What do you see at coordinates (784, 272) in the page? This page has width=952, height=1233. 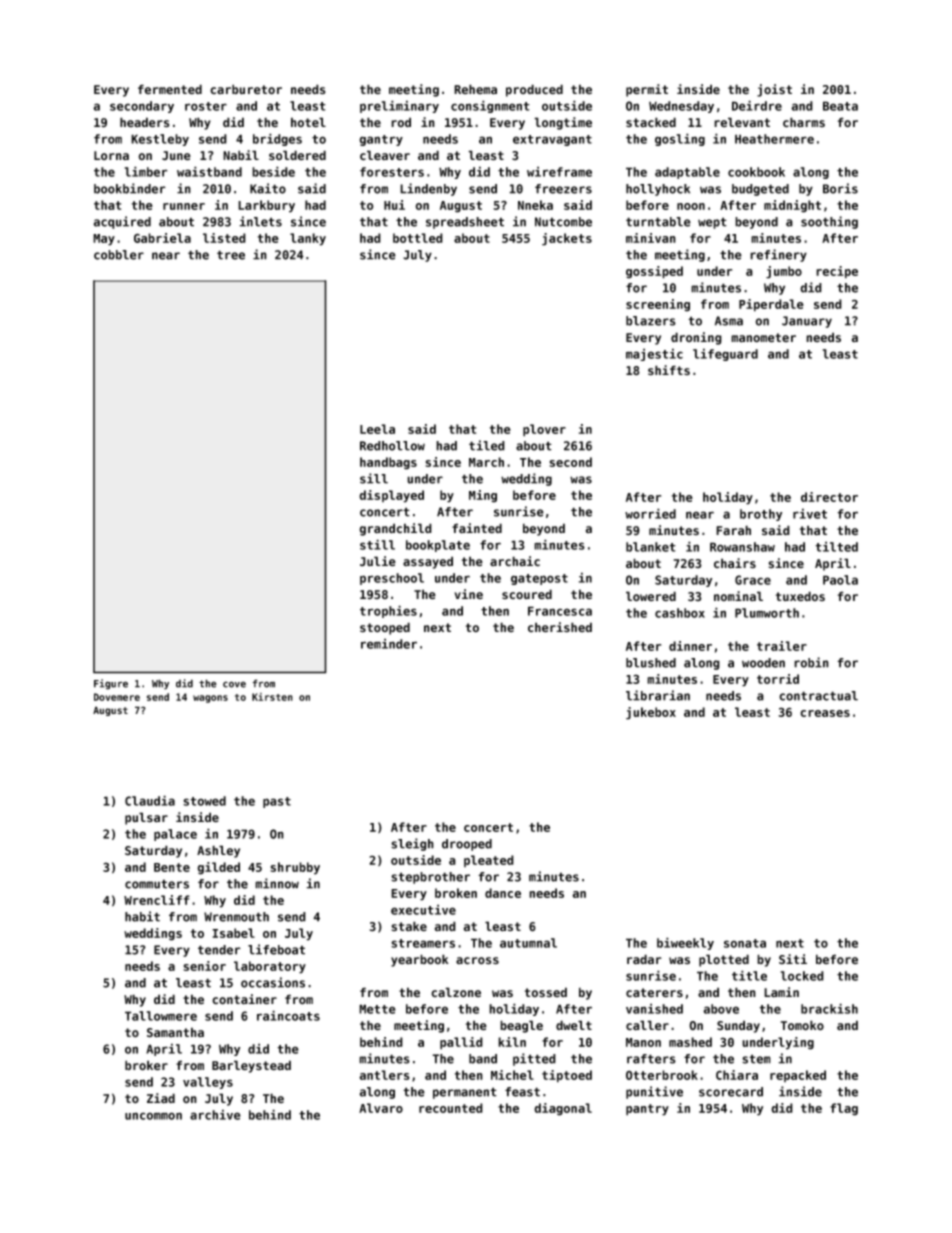 I see `jumbo` at bounding box center [784, 272].
